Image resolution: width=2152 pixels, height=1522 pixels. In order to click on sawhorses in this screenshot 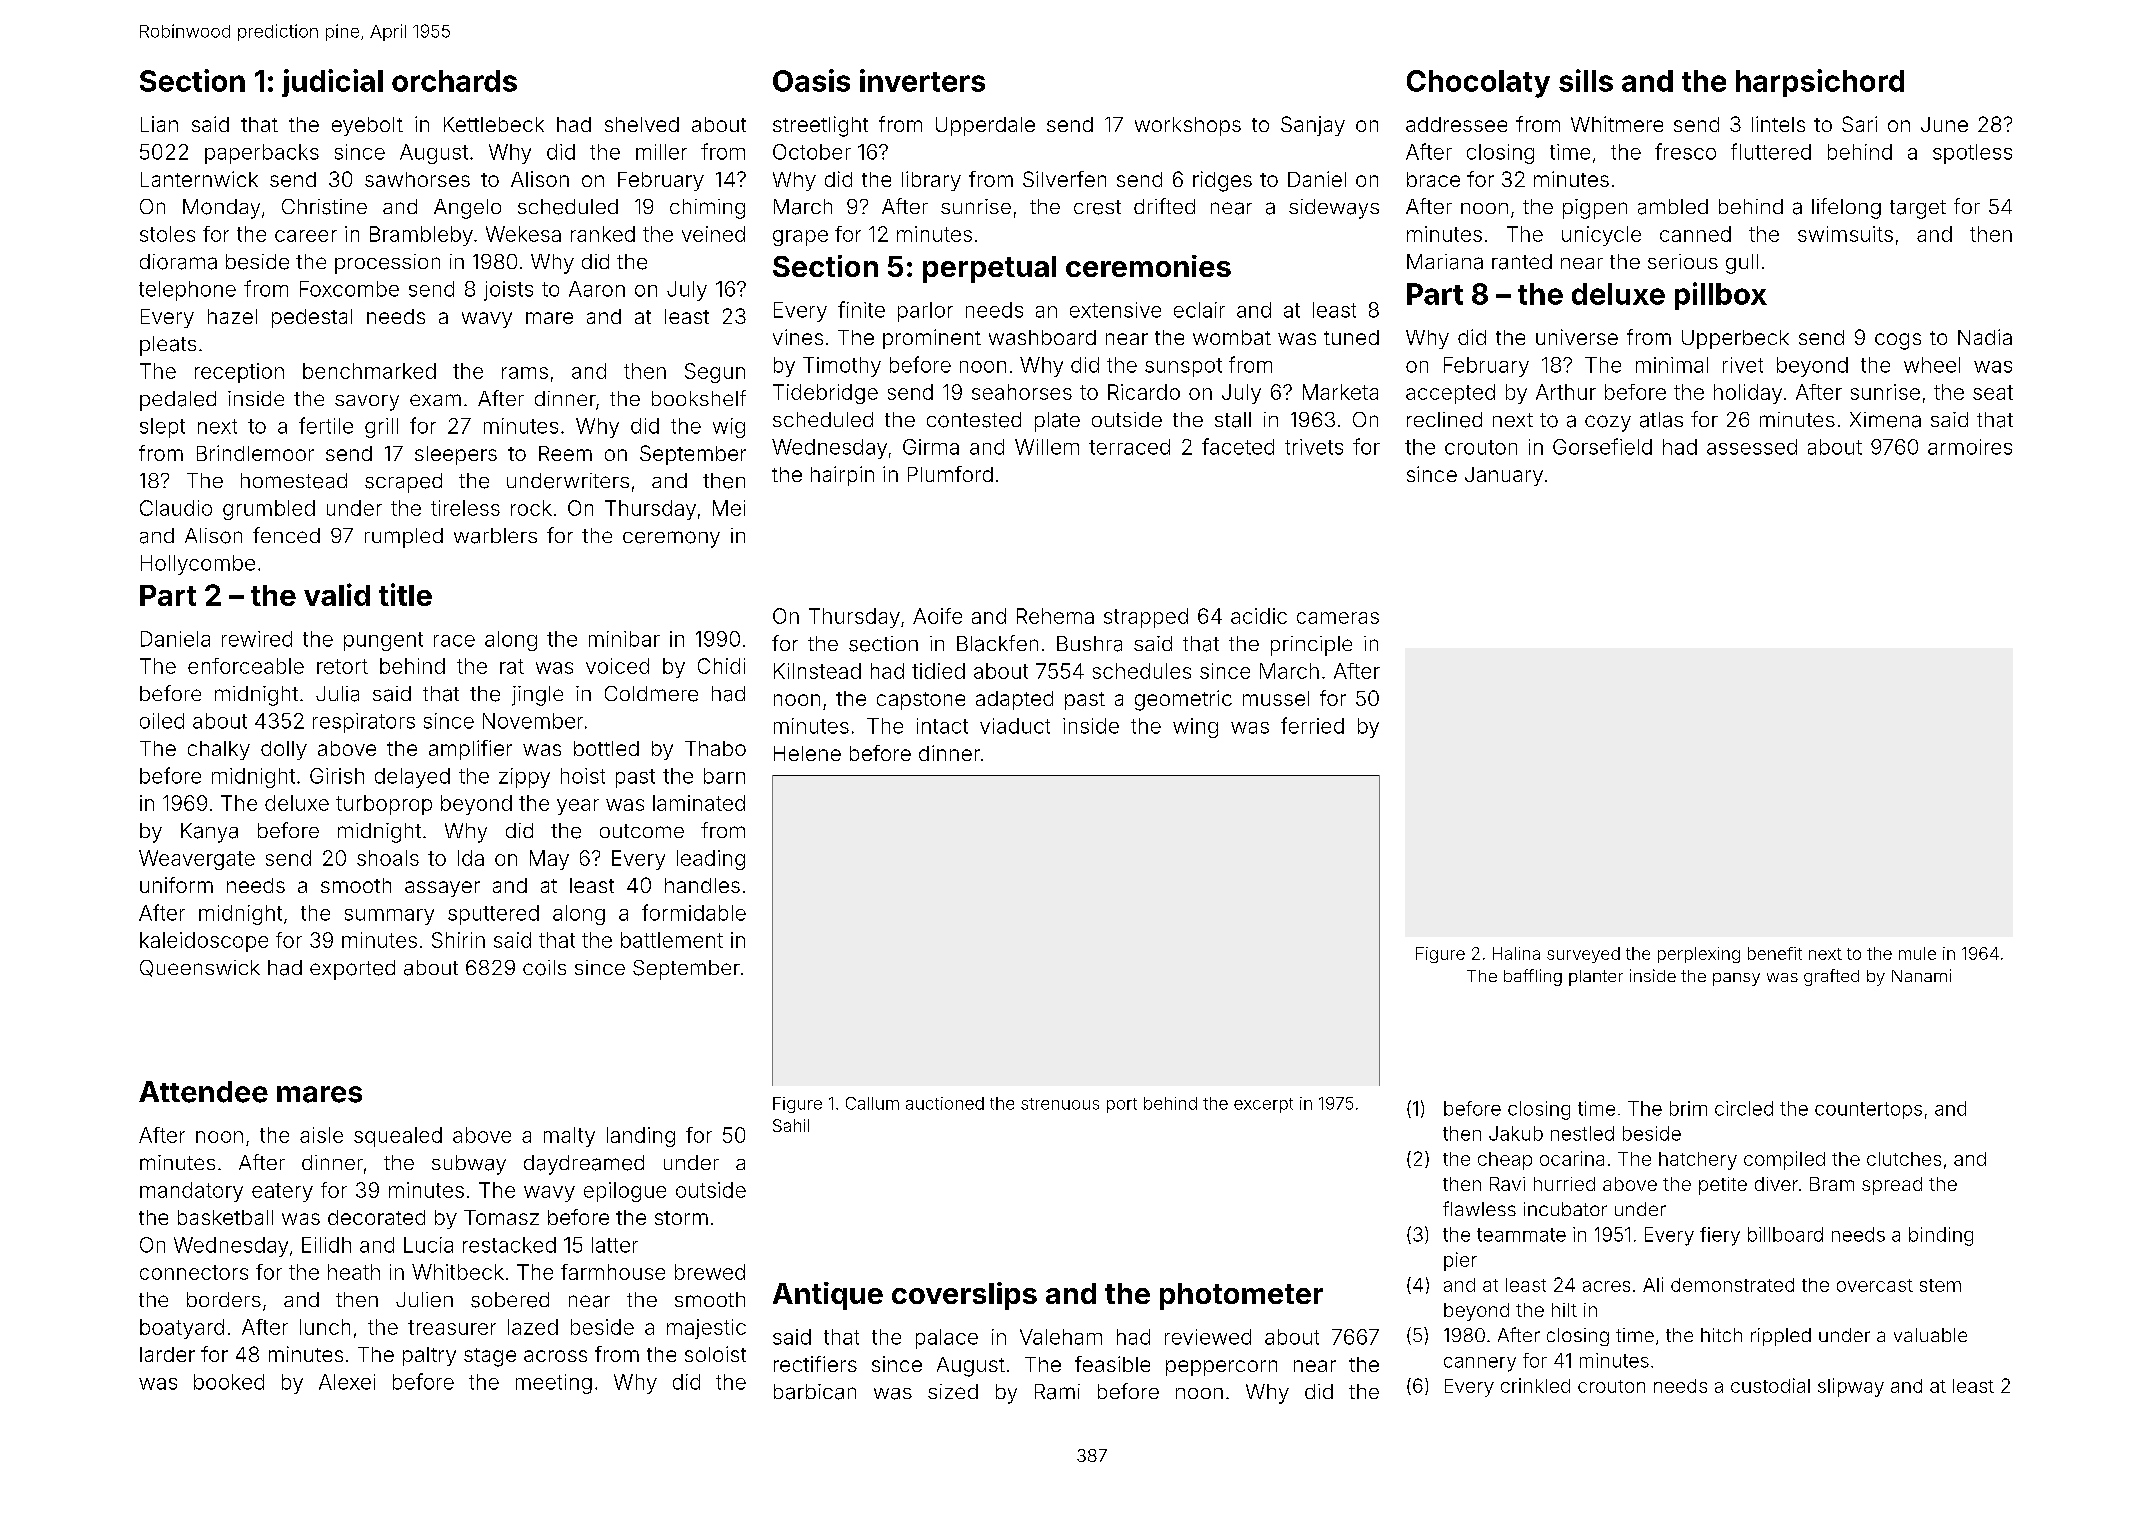, I will do `click(417, 179)`.
